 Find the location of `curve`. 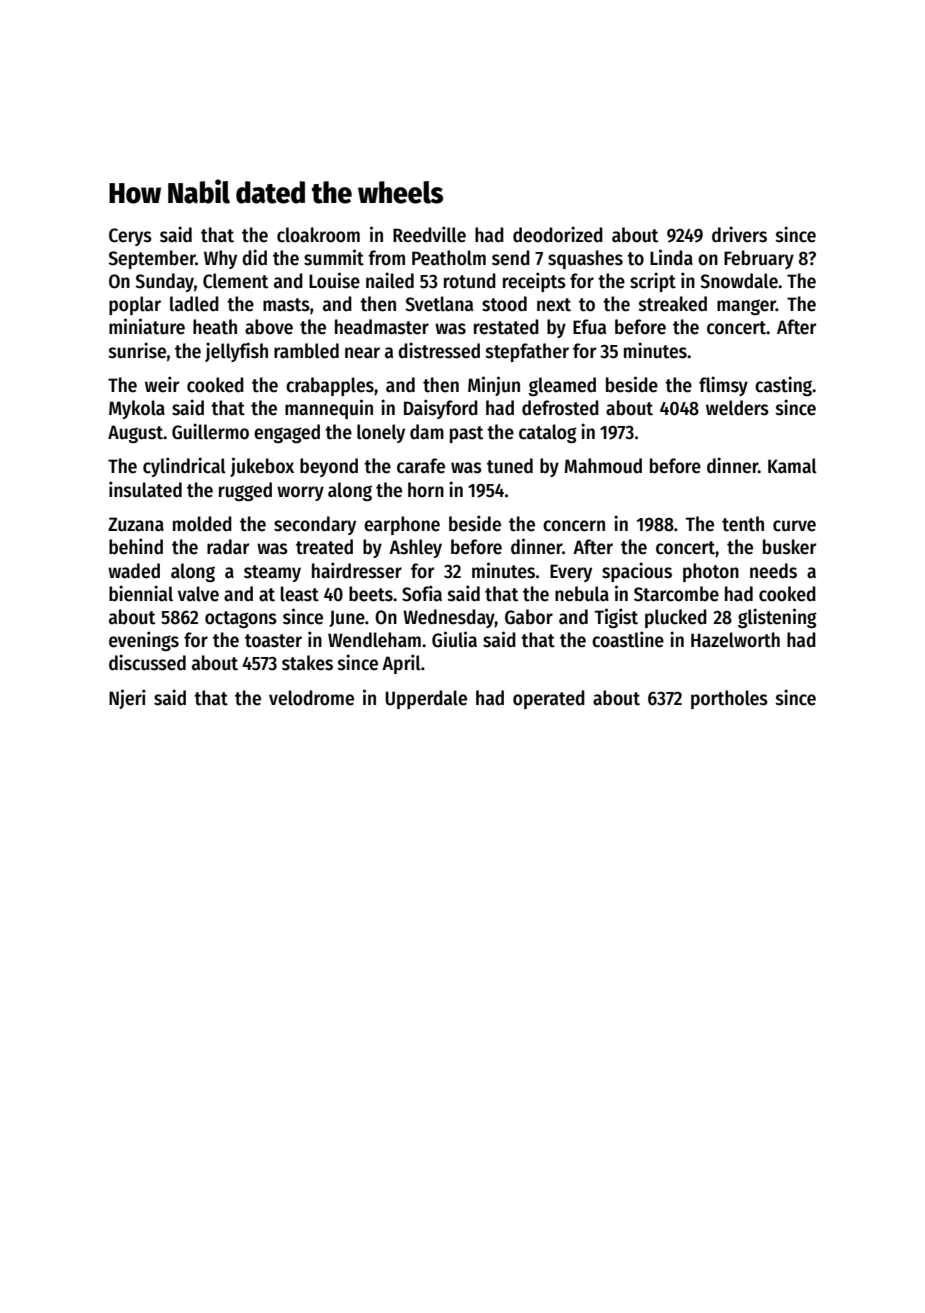

curve is located at coordinates (794, 526).
